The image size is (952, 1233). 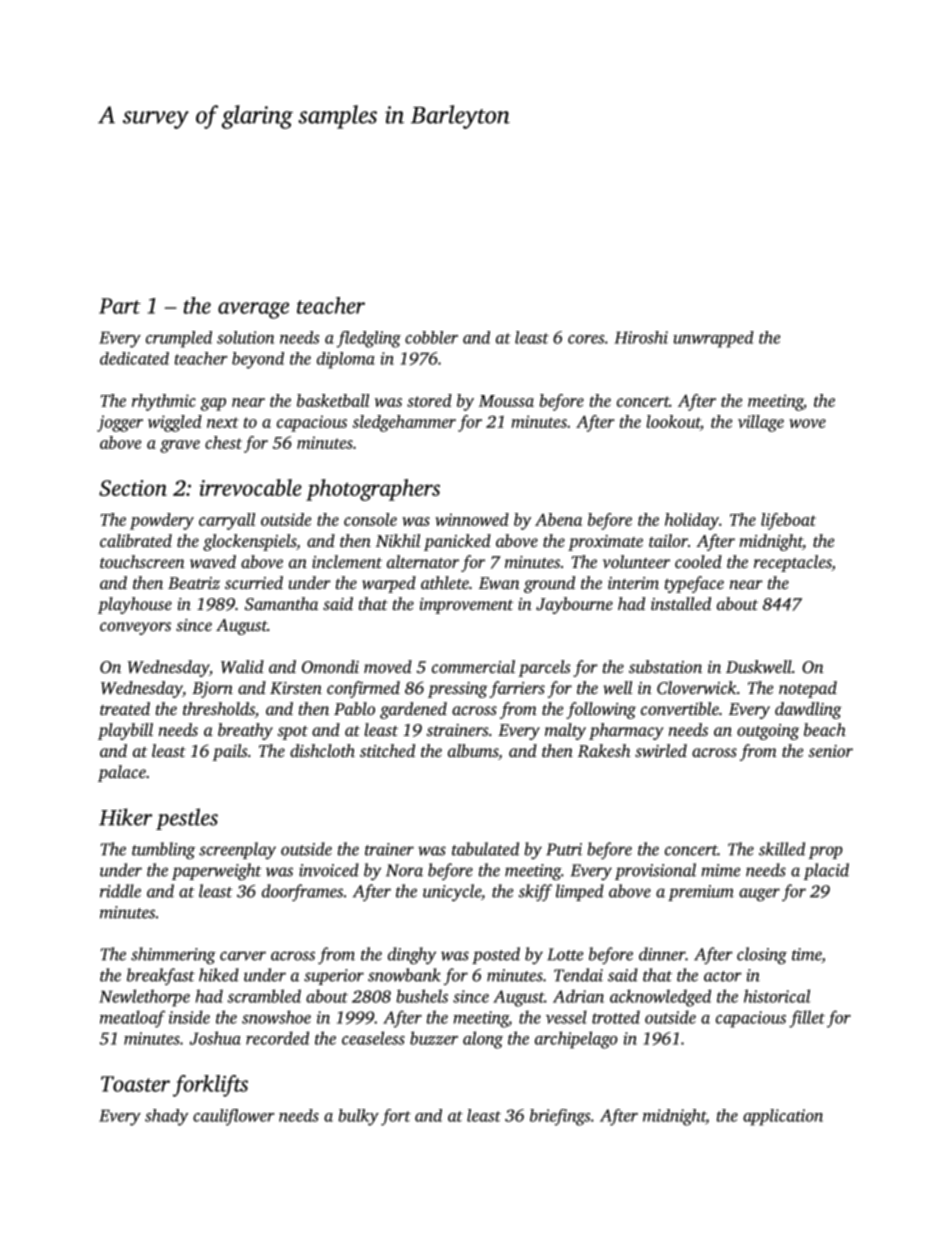 What do you see at coordinates (466, 606) in the page?
I see `improvement` at bounding box center [466, 606].
